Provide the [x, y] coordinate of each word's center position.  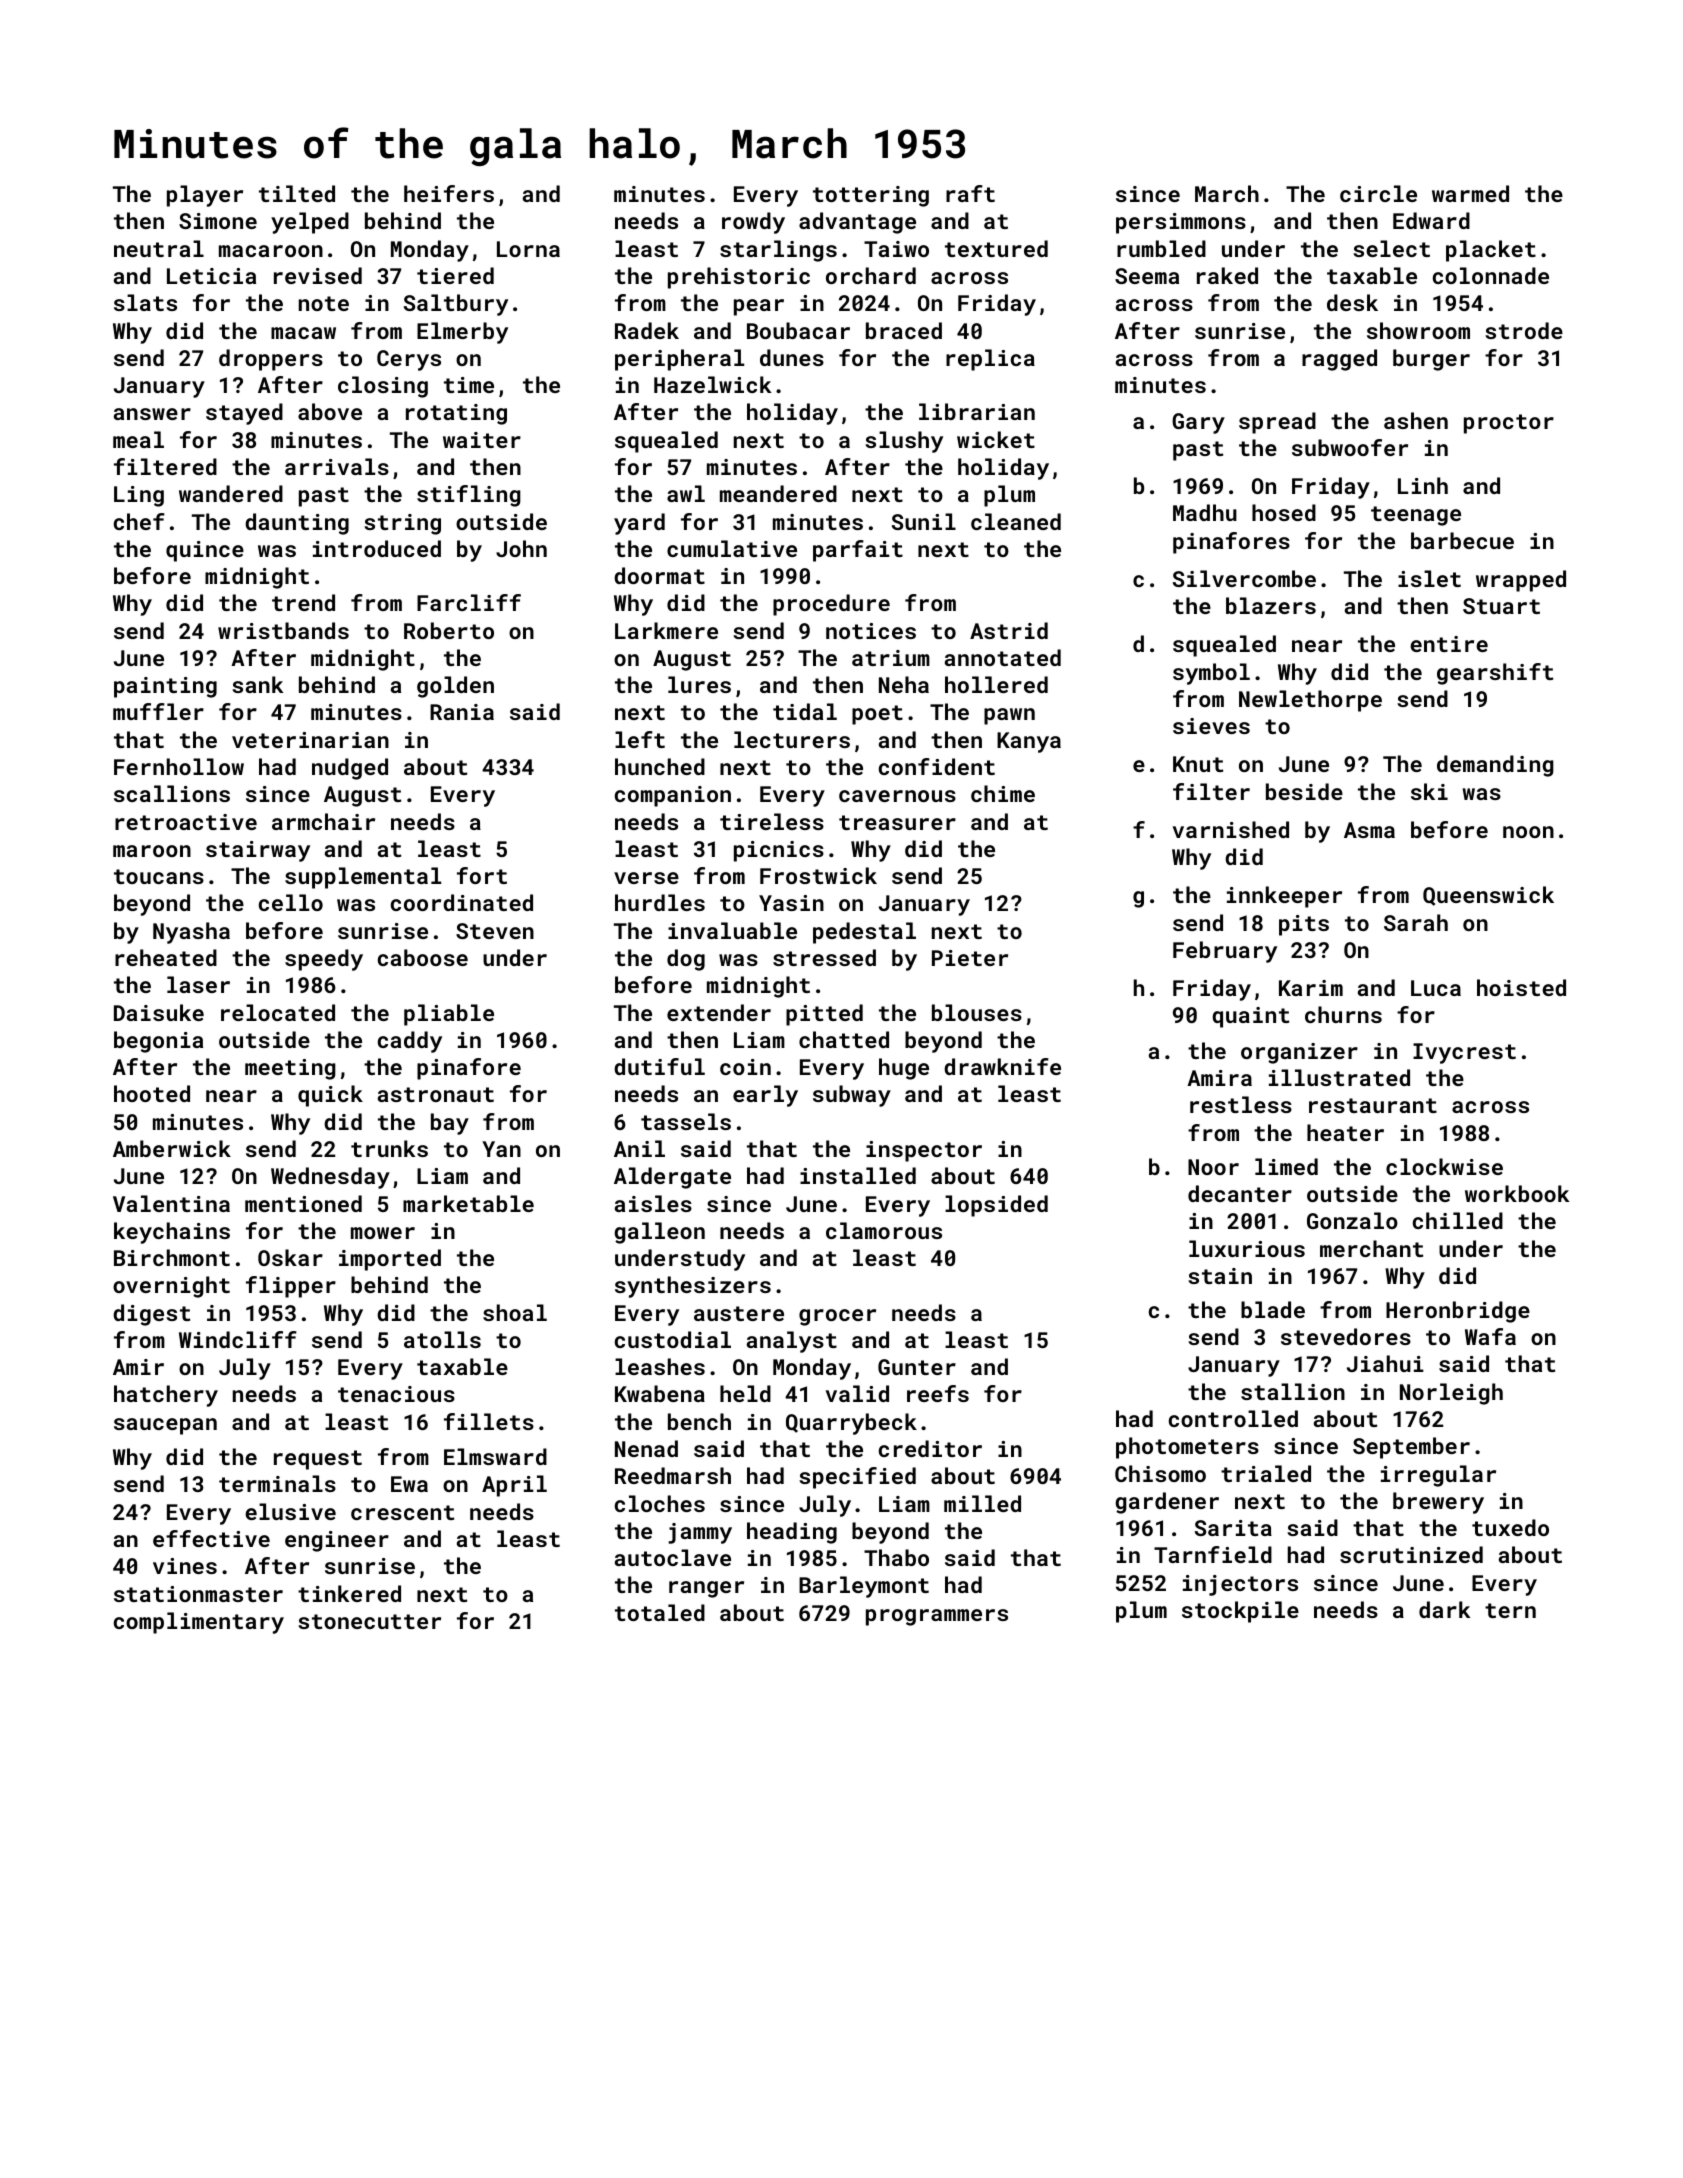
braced [904, 330]
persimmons [1181, 223]
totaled [660, 1612]
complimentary [199, 1623]
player [205, 196]
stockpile [1240, 1612]
